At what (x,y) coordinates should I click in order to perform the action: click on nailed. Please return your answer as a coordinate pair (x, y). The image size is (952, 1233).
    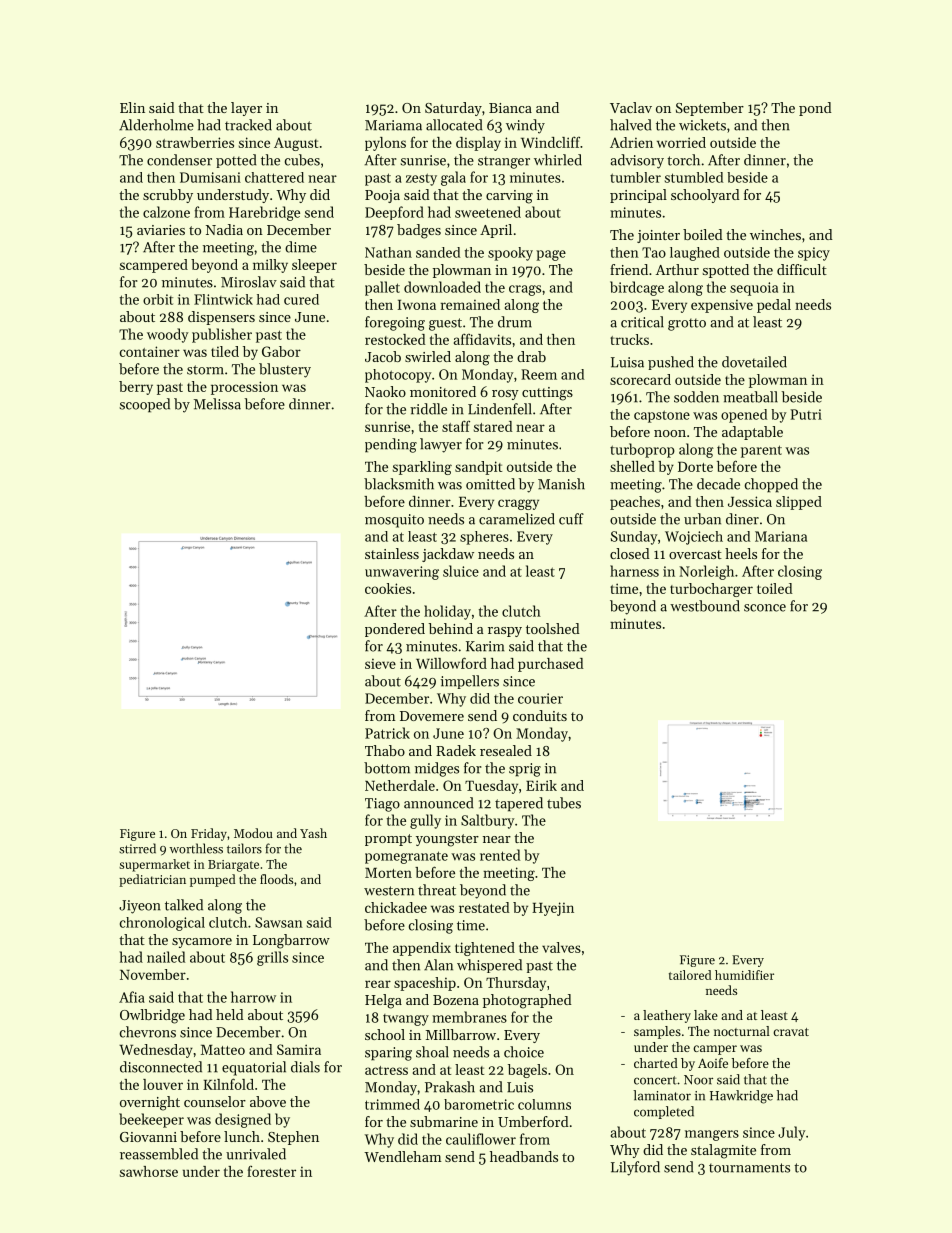
    Looking at the image, I should click on (166, 957).
